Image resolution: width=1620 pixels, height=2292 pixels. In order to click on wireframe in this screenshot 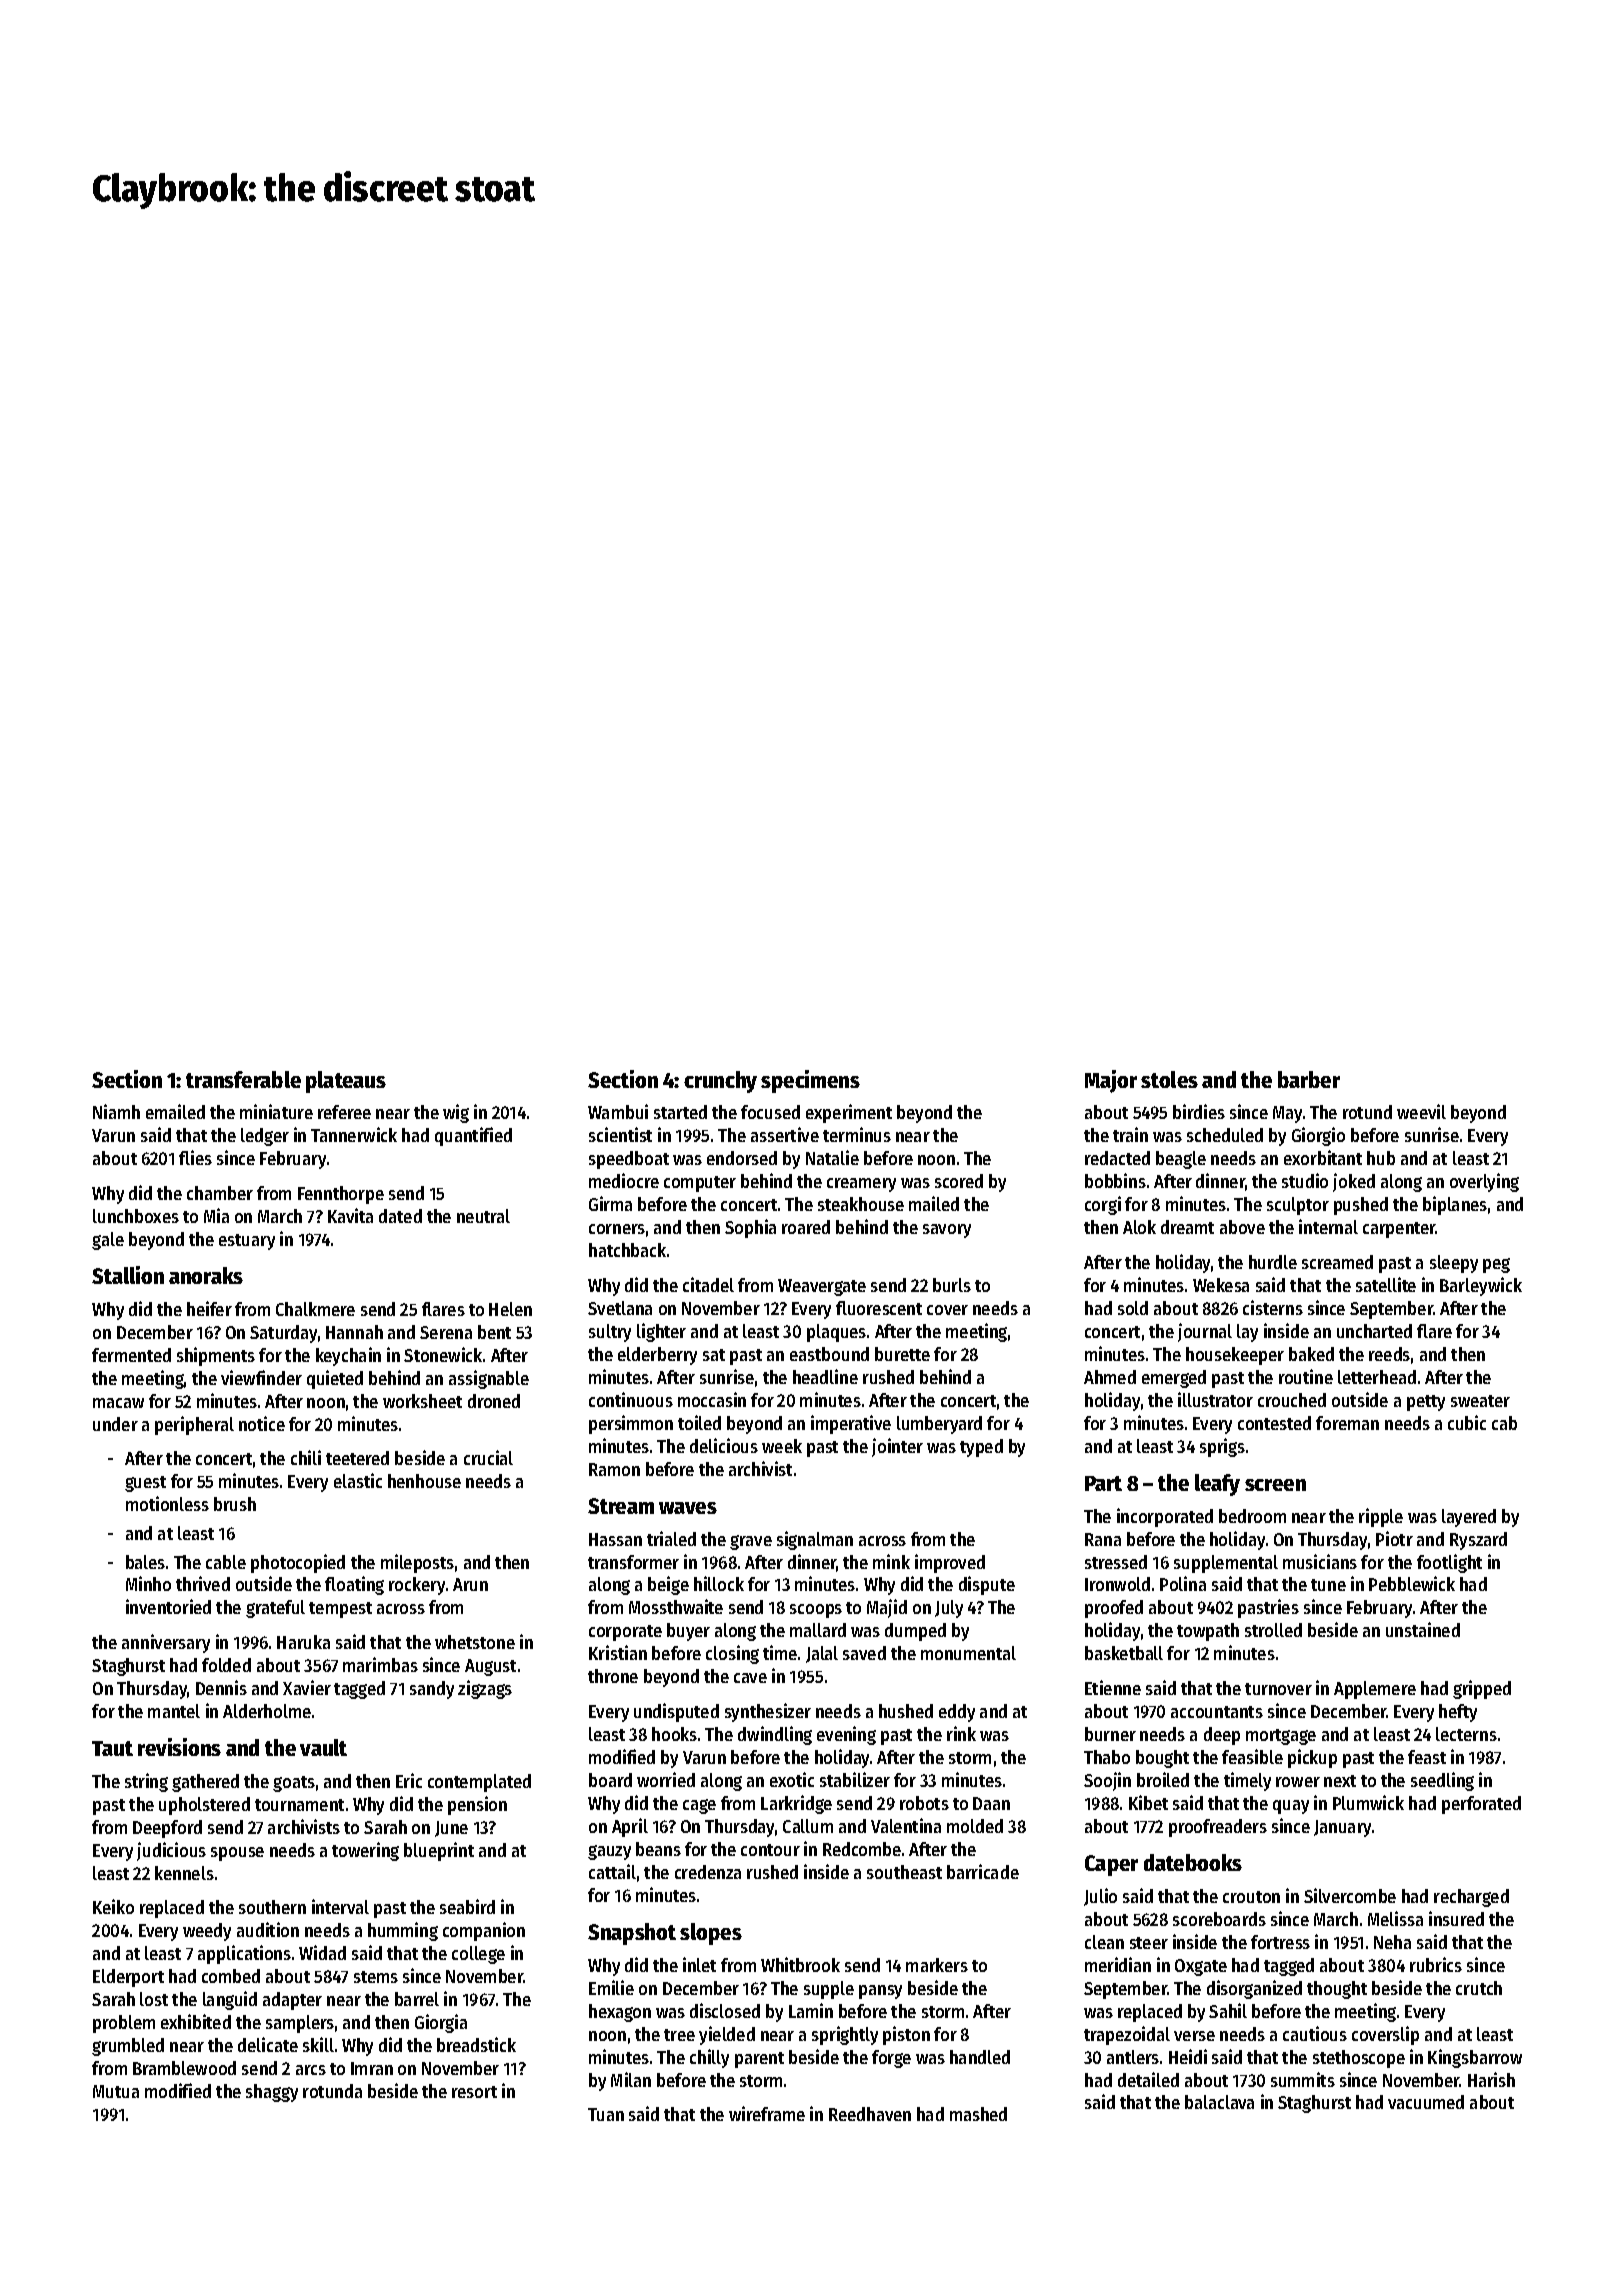, I will do `click(767, 2113)`.
